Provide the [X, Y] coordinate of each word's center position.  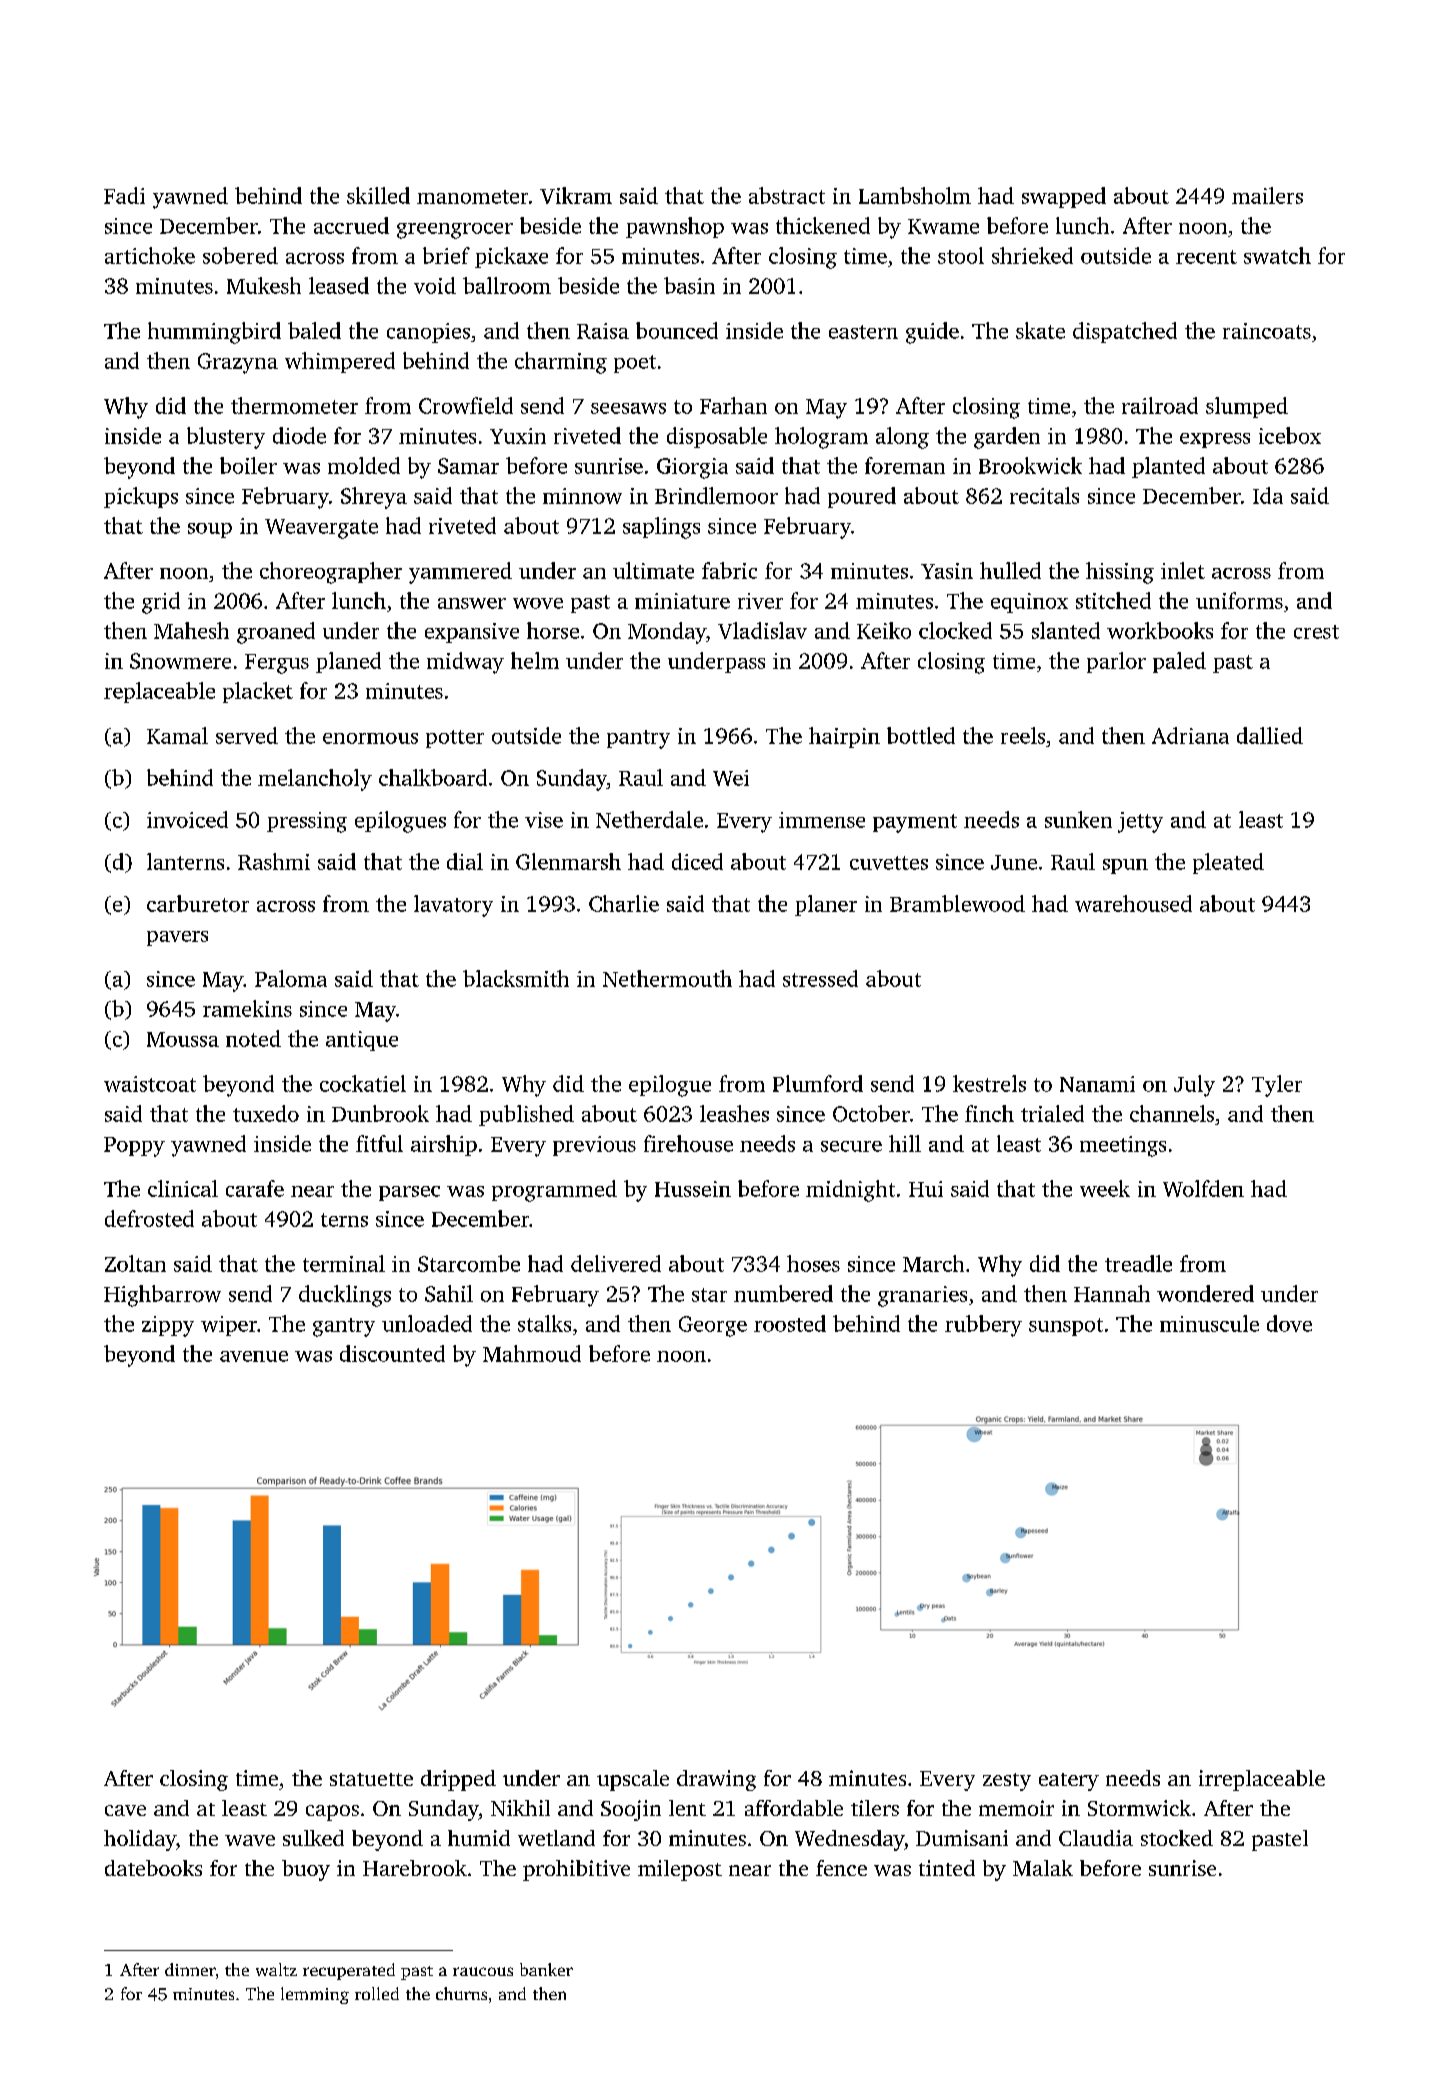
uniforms [1239, 600]
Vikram [576, 195]
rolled [377, 1993]
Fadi [124, 195]
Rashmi [274, 861]
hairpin [844, 737]
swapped [1064, 197]
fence [841, 1868]
